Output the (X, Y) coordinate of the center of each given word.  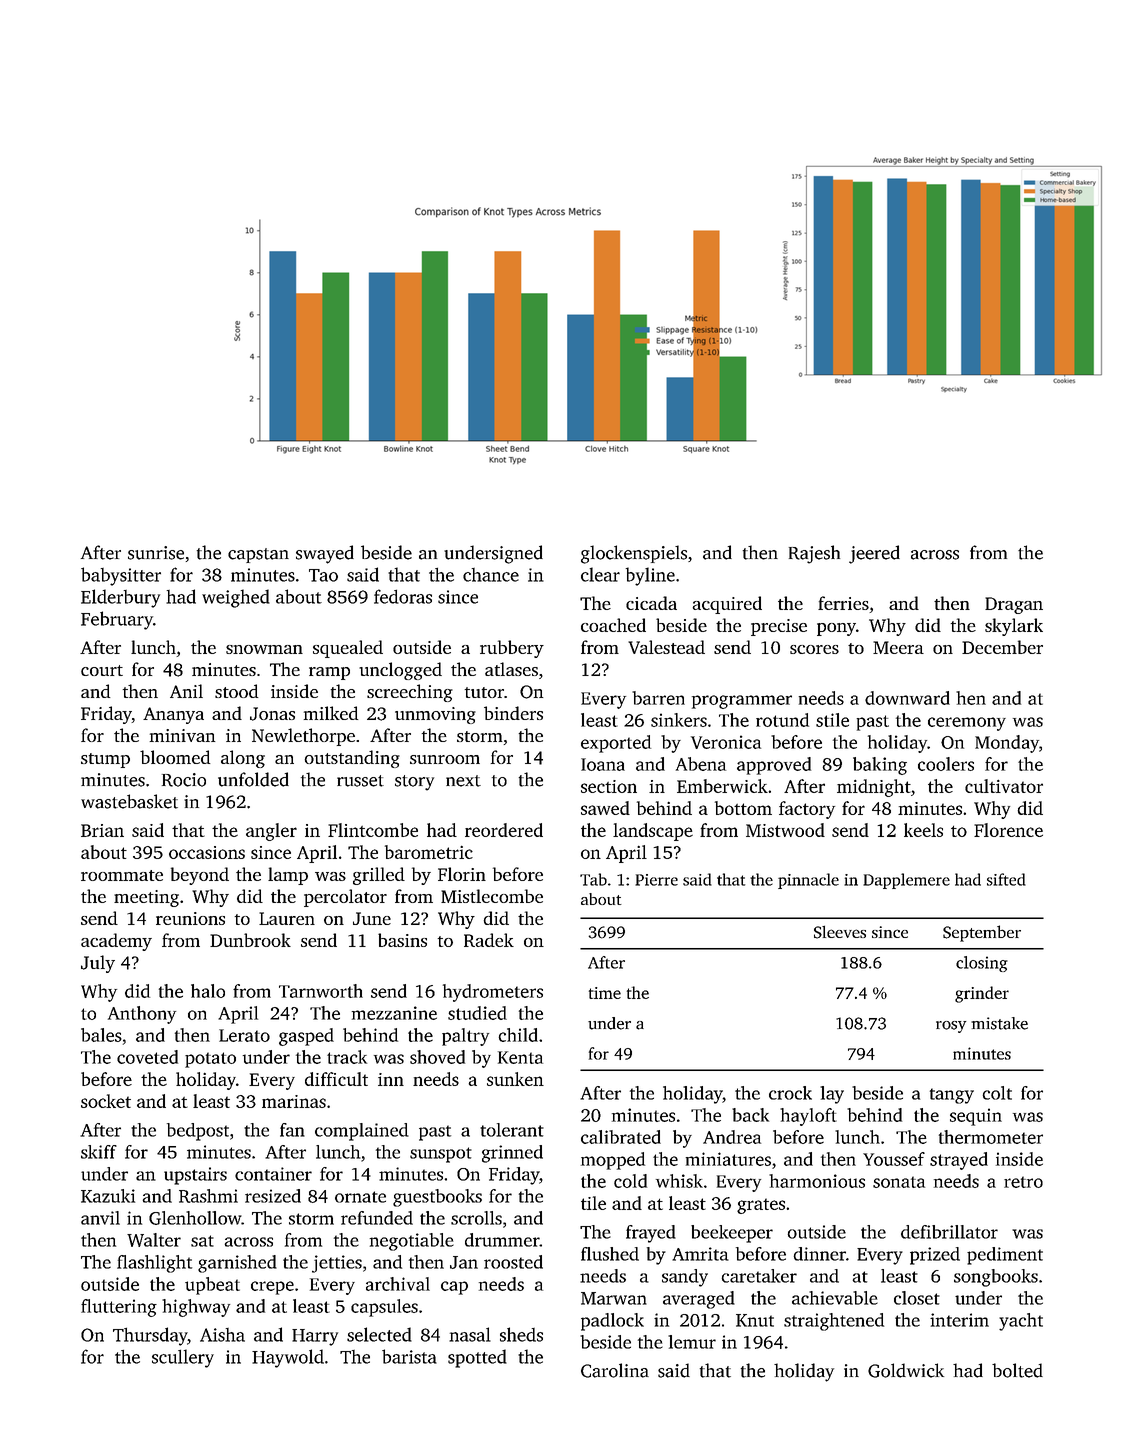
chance (491, 575)
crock (790, 1093)
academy (116, 942)
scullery (183, 1358)
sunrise (156, 553)
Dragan (1014, 605)
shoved (437, 1057)
